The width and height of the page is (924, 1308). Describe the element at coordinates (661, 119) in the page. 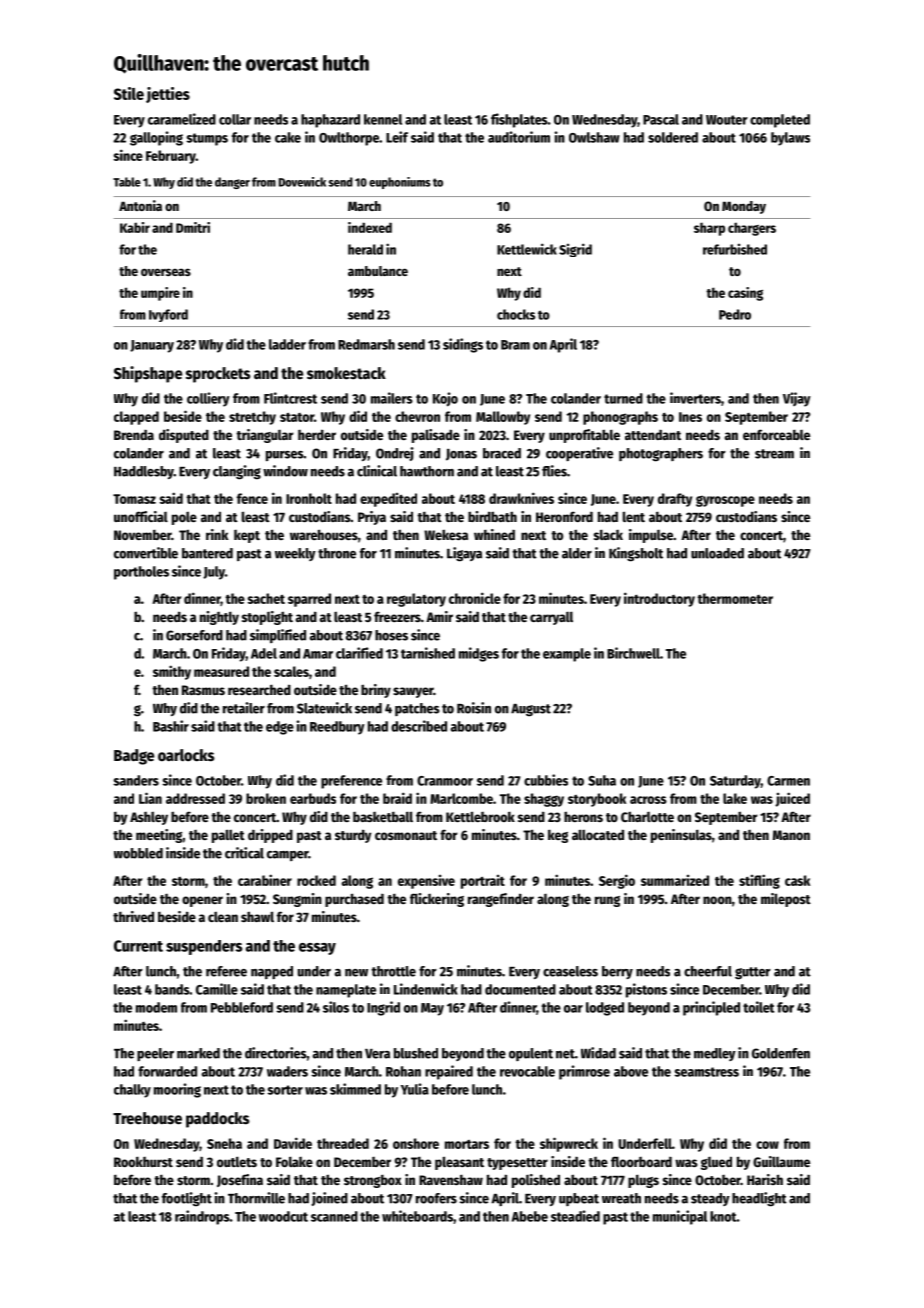

I see `Pascal` at that location.
